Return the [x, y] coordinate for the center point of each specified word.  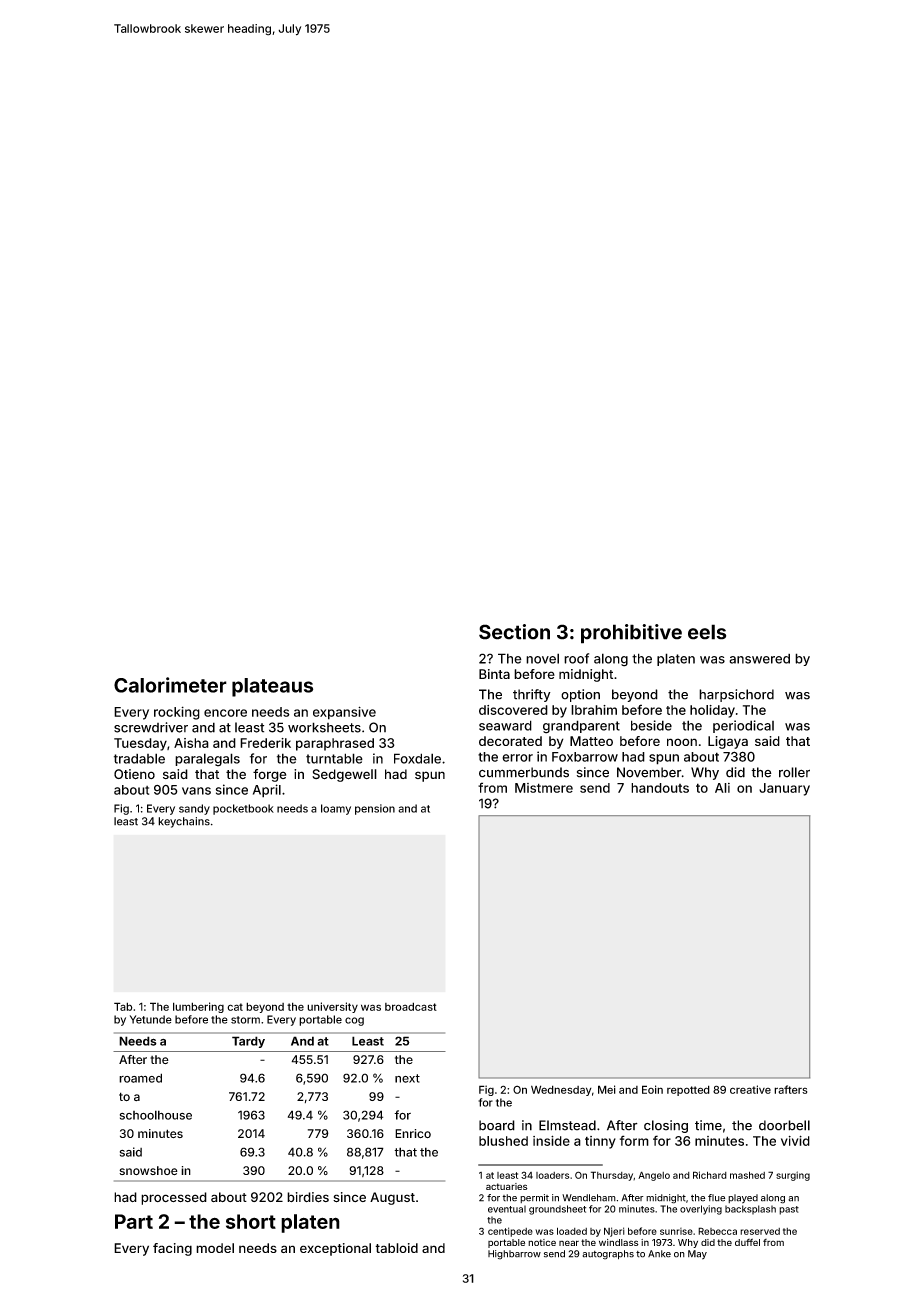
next [407, 1078]
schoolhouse [156, 1115]
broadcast [411, 1006]
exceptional [335, 1249]
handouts [660, 788]
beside [651, 725]
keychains [184, 822]
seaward [505, 725]
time [708, 1125]
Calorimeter [170, 685]
